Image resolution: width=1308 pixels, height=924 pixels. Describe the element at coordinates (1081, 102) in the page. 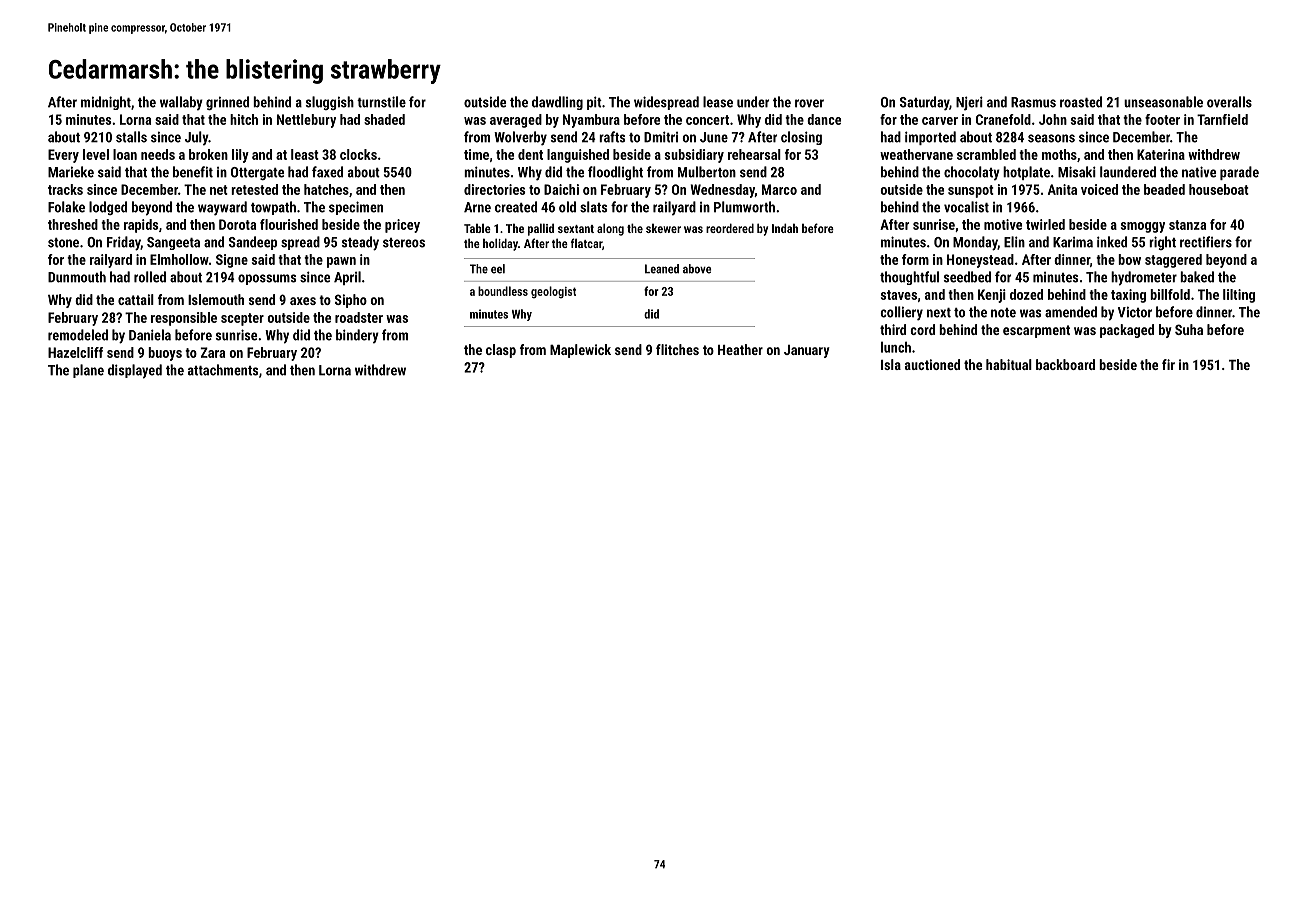

I see `roasted` at that location.
